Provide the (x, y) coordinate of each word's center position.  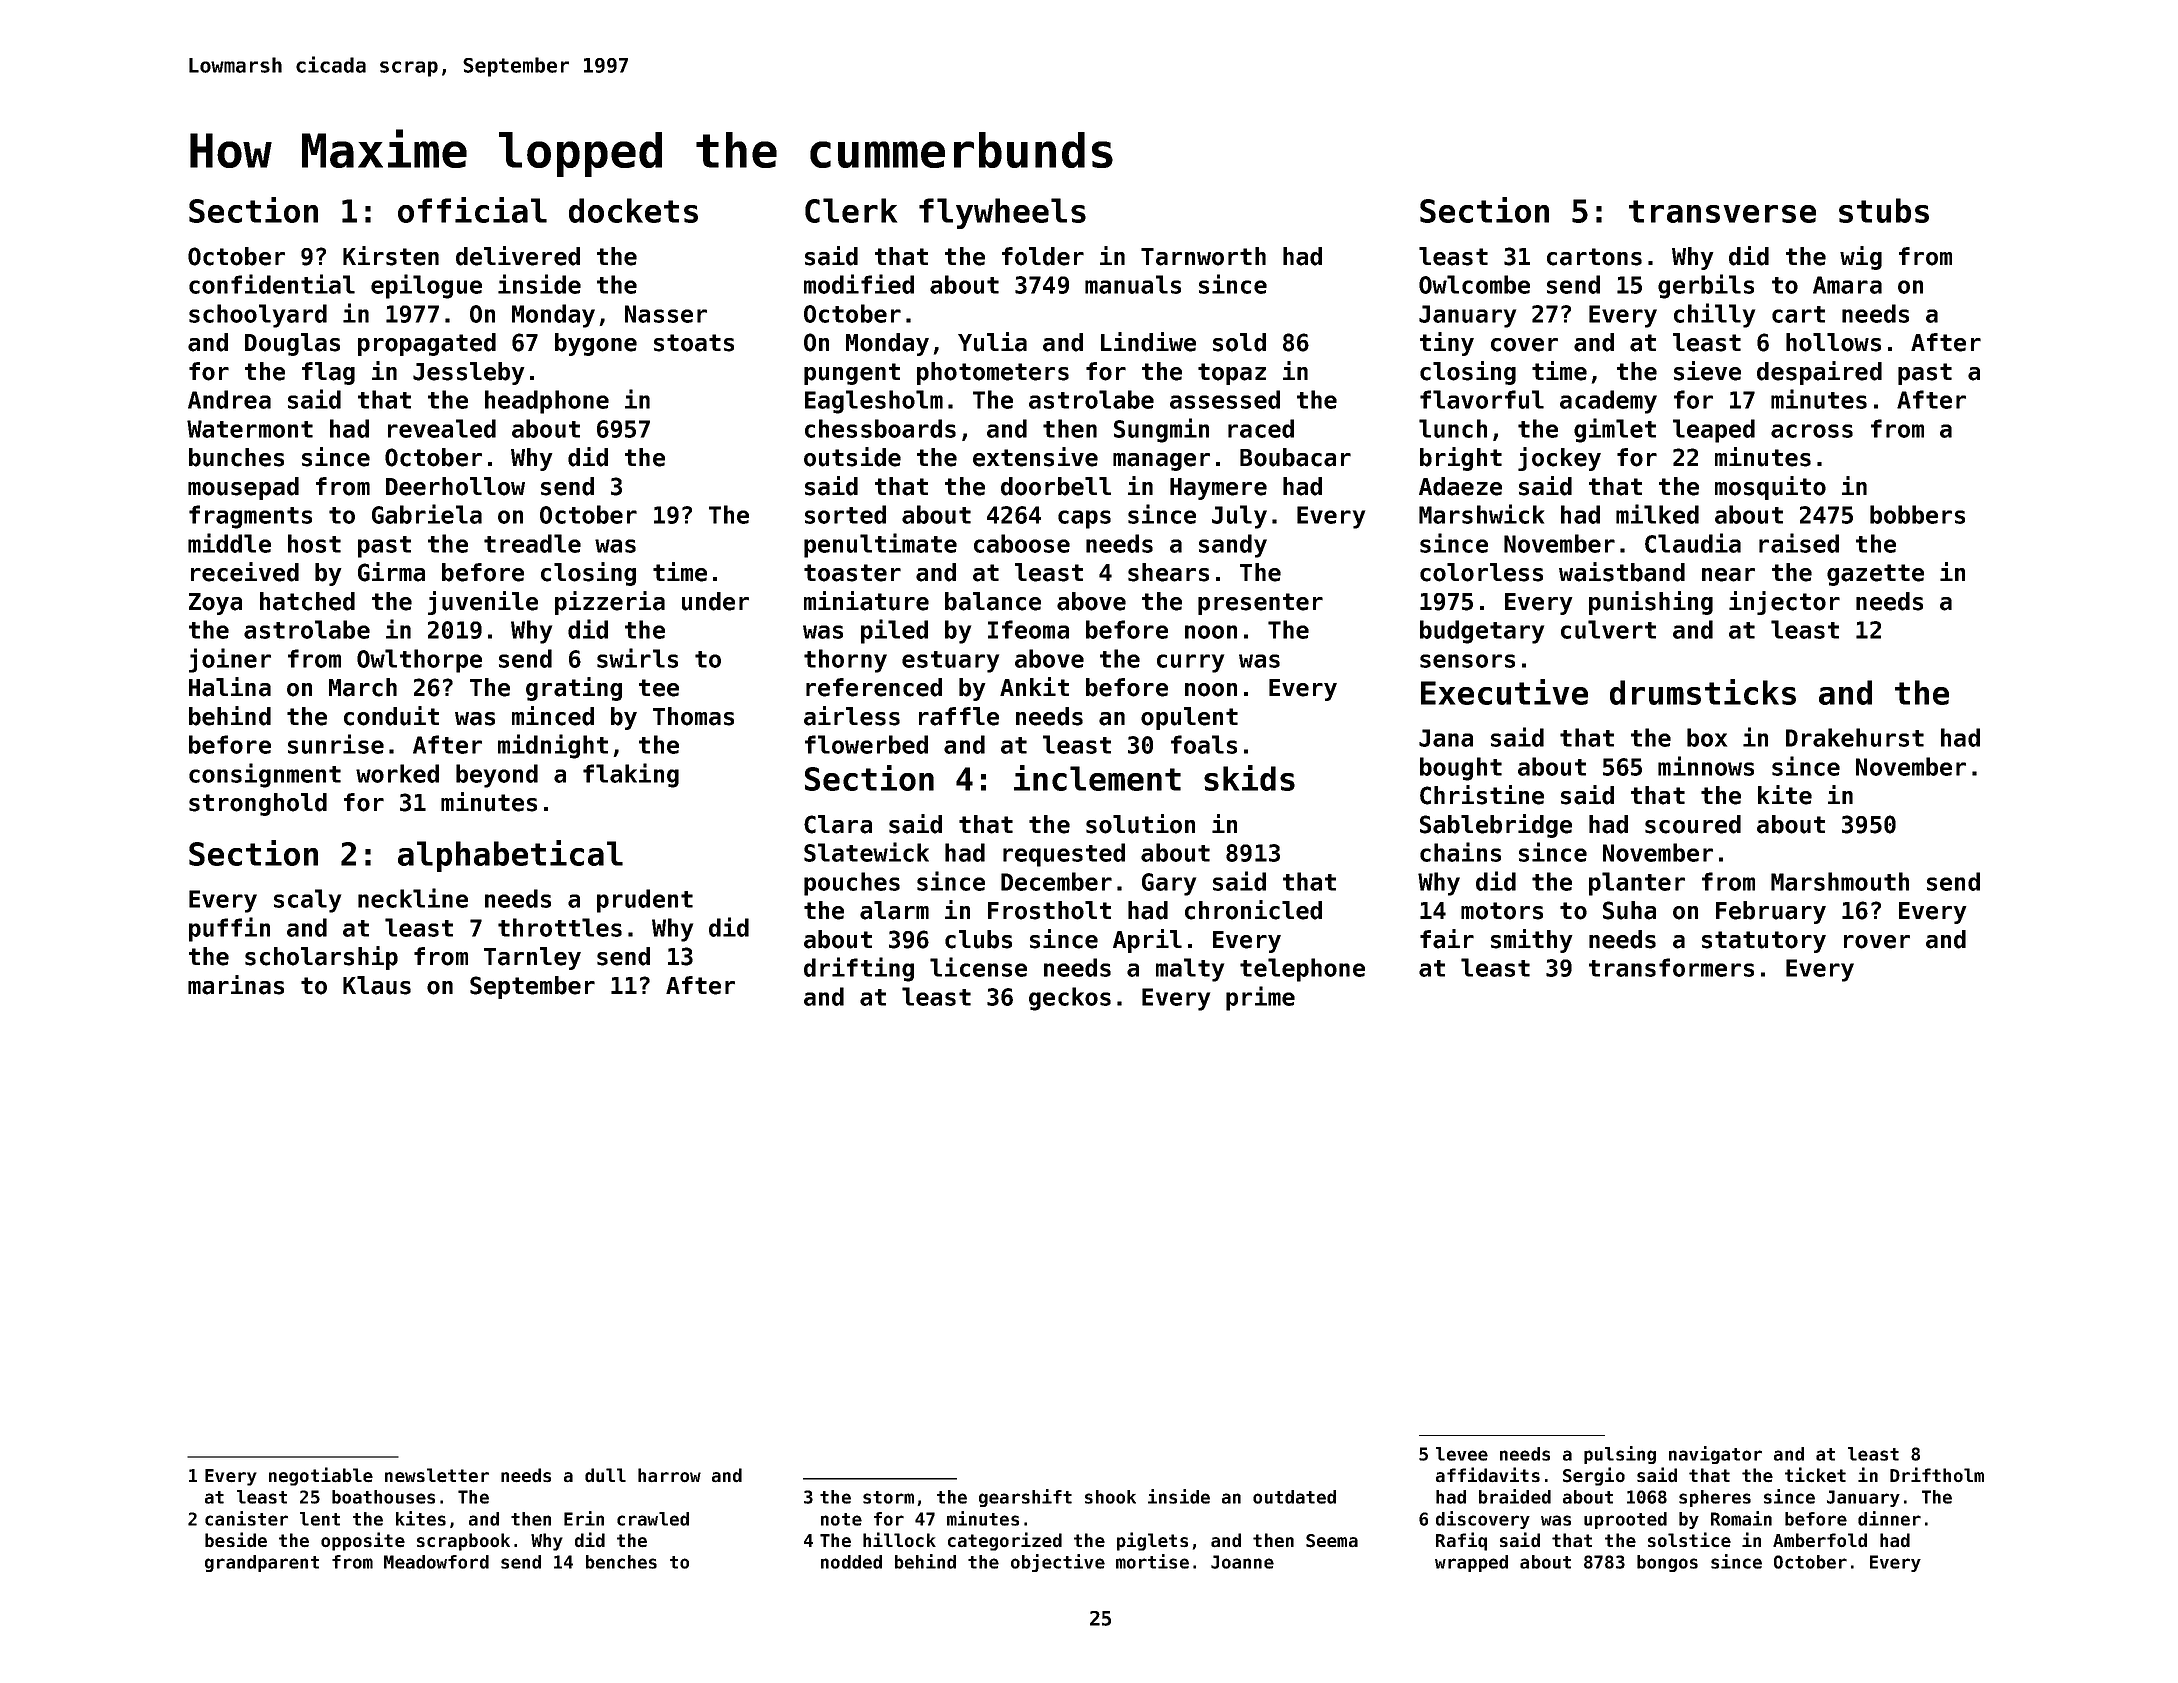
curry (1190, 663)
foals (1204, 744)
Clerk (851, 210)
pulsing (1620, 1455)
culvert (1608, 629)
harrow (669, 1475)
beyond (497, 776)
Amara (1847, 285)
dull (605, 1475)
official (472, 210)
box (1707, 737)
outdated (1294, 1497)
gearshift (1025, 1498)
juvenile (483, 603)
